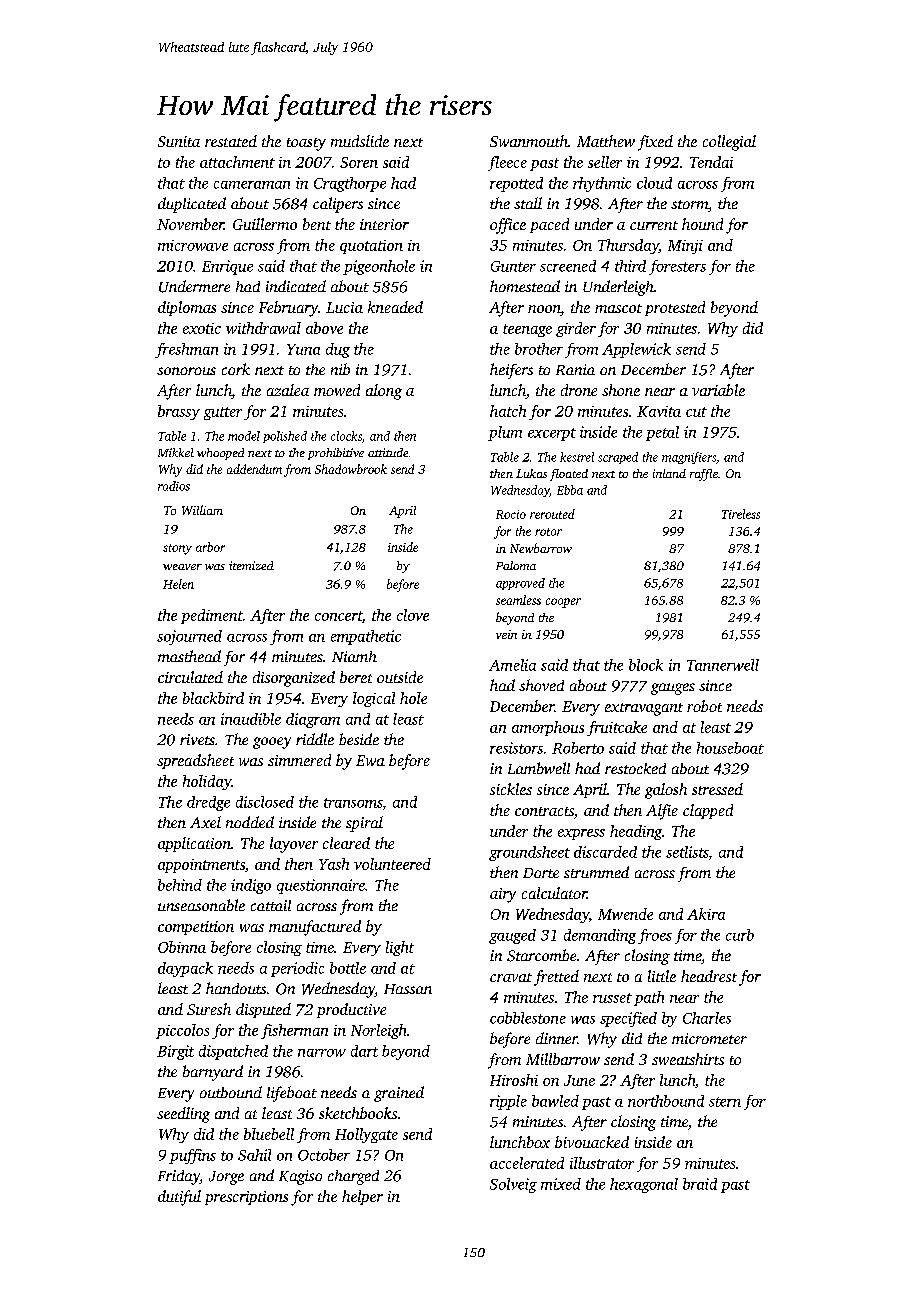  I want to click on inaudible, so click(251, 719).
